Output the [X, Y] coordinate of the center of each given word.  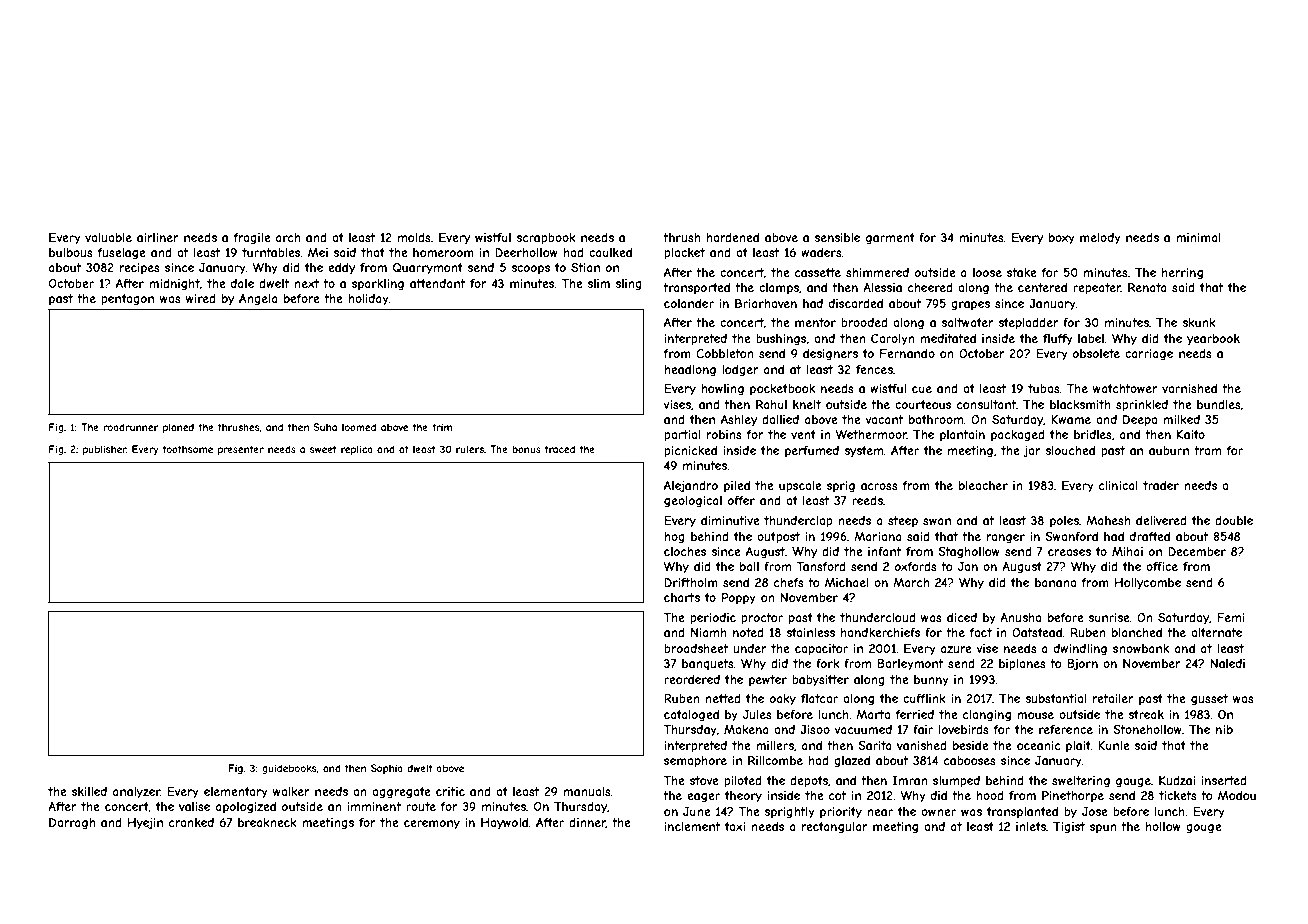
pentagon [127, 300]
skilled [89, 791]
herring [1182, 274]
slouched [1070, 450]
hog [674, 538]
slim [598, 283]
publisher [105, 450]
